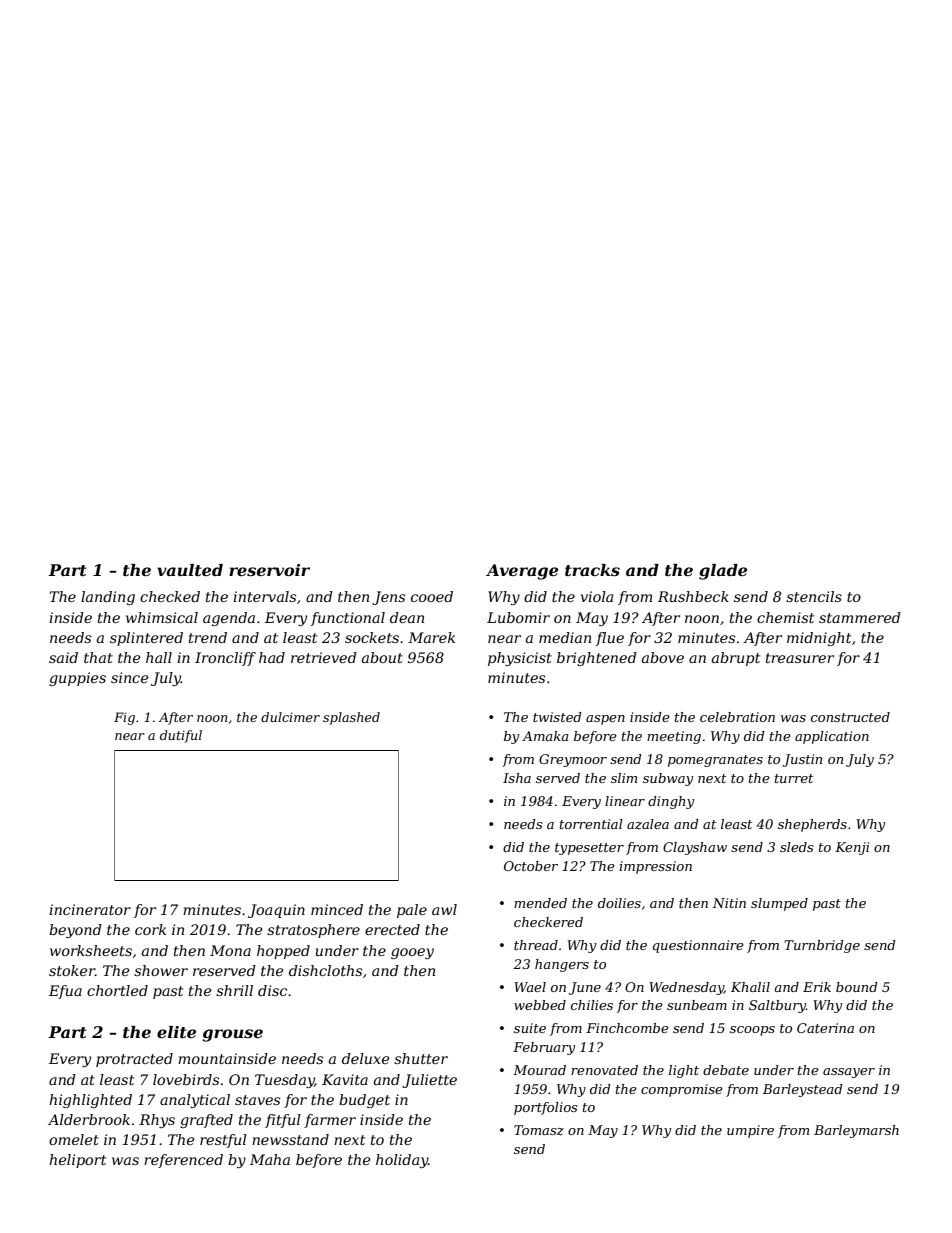 This screenshot has height=1233, width=952. Describe the element at coordinates (814, 596) in the screenshot. I see `stencils` at that location.
